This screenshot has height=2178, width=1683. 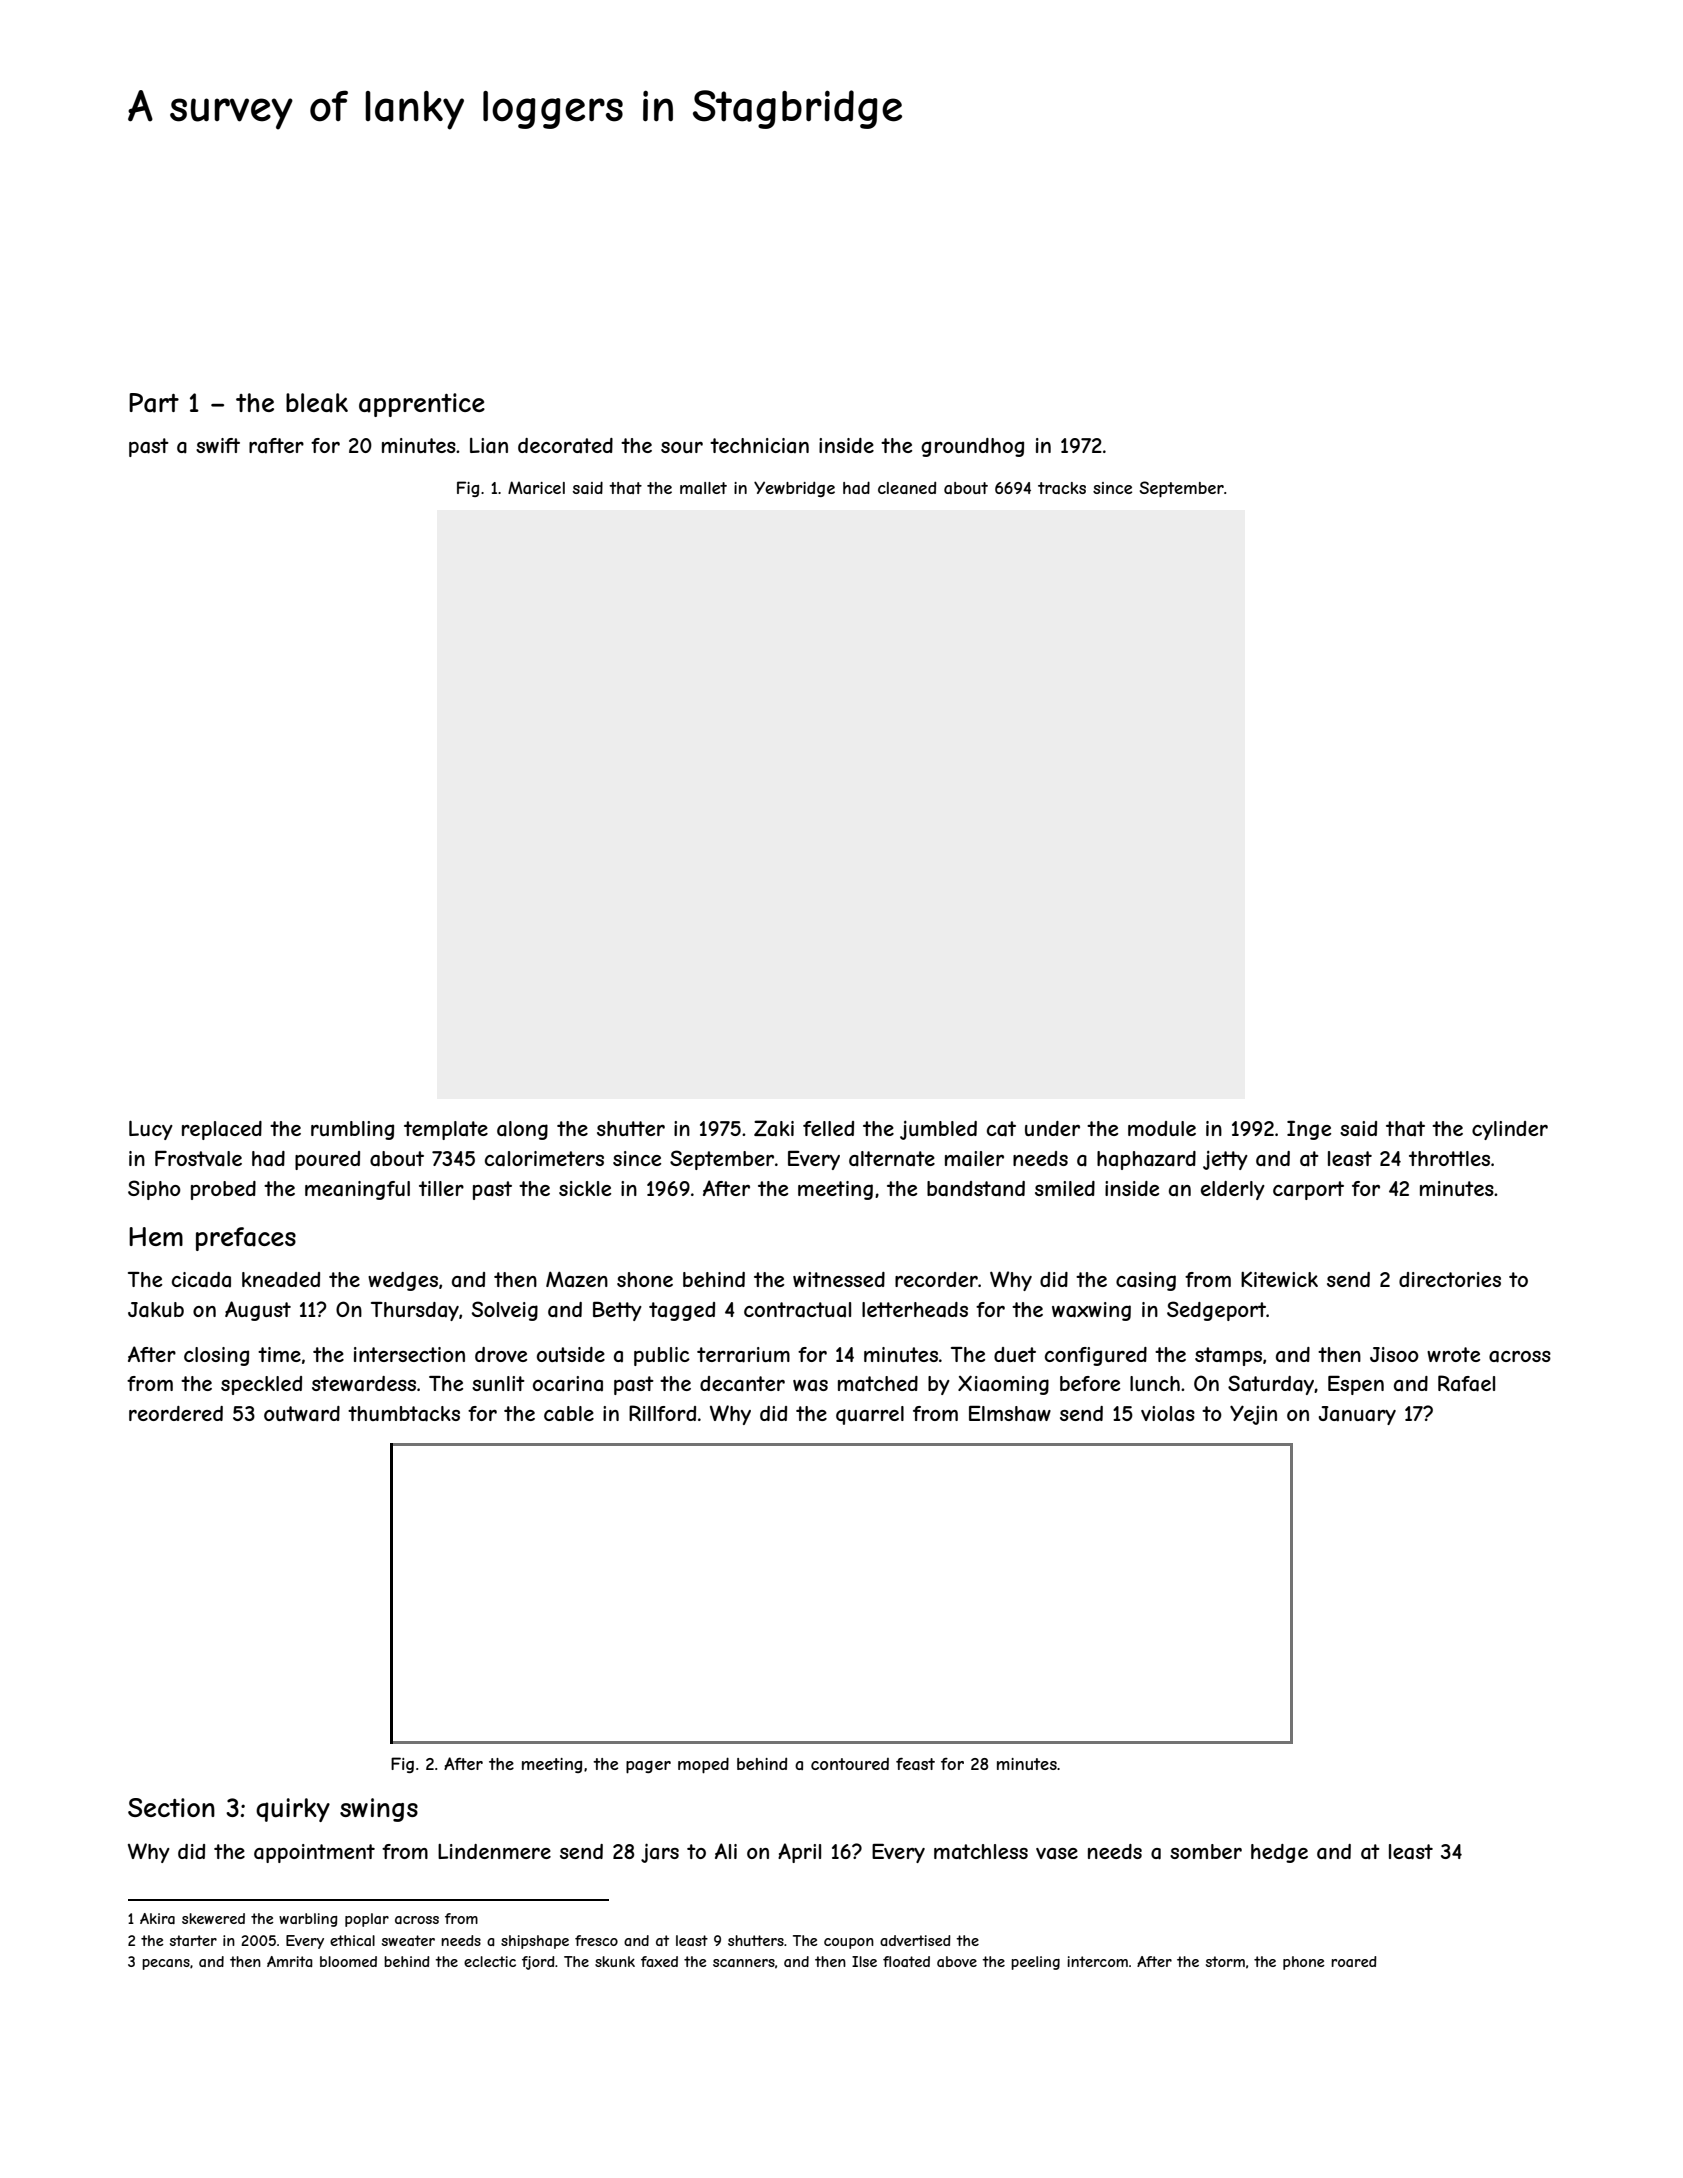 What do you see at coordinates (1155, 1383) in the screenshot?
I see `lunch` at bounding box center [1155, 1383].
